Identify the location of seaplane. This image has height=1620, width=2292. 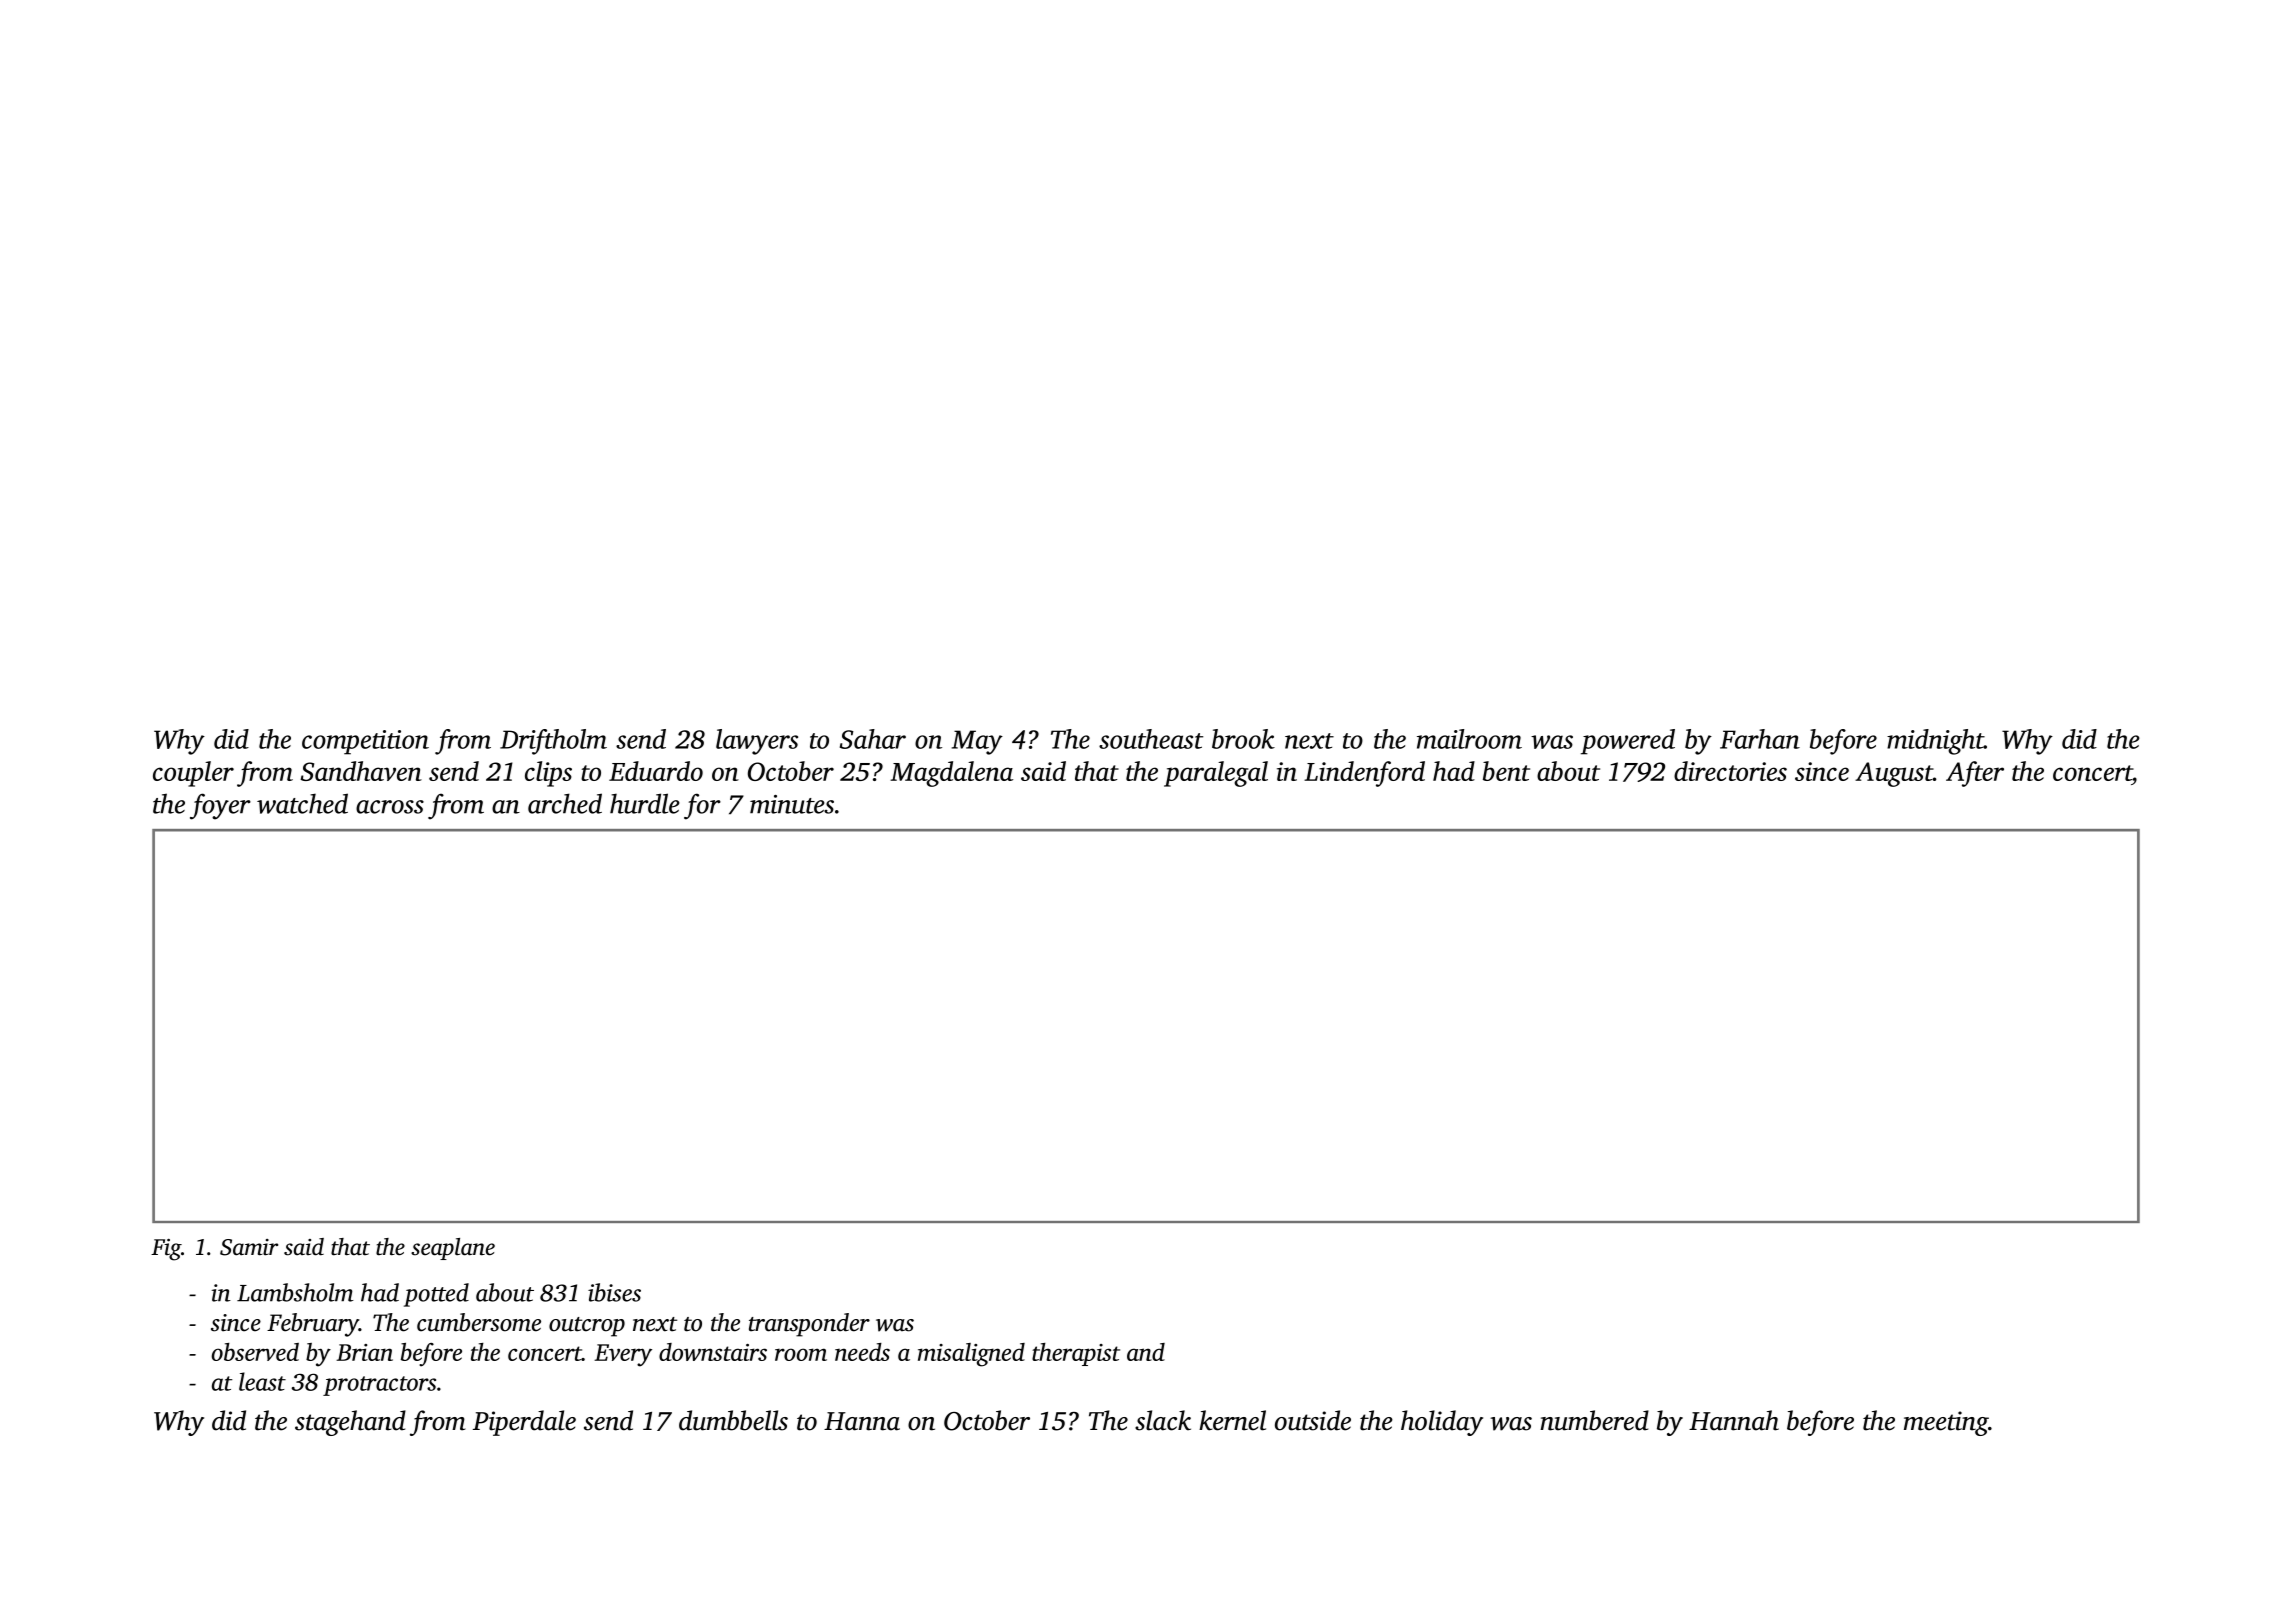
(453, 1249).
